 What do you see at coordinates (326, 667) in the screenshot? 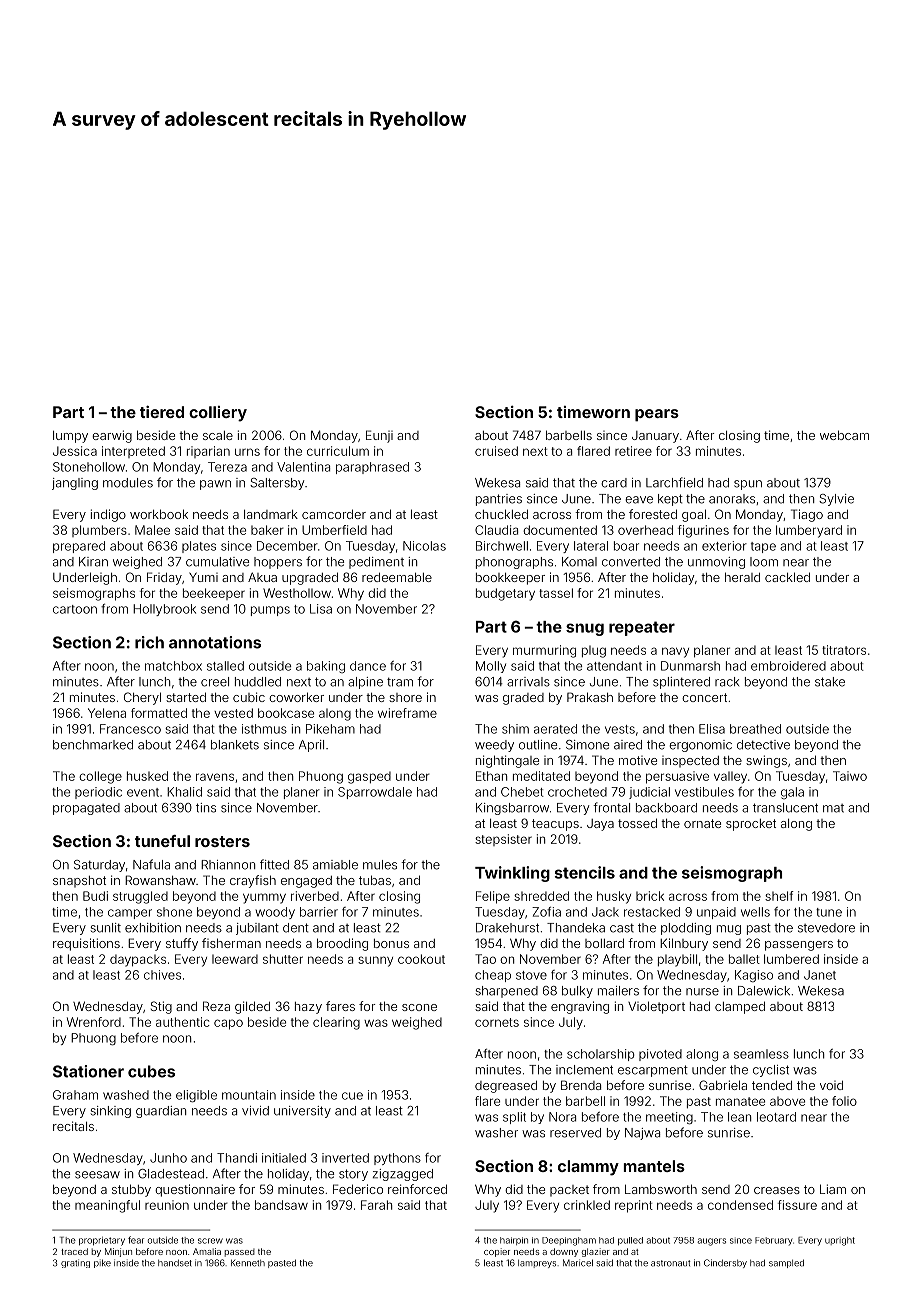
I see `baking` at bounding box center [326, 667].
